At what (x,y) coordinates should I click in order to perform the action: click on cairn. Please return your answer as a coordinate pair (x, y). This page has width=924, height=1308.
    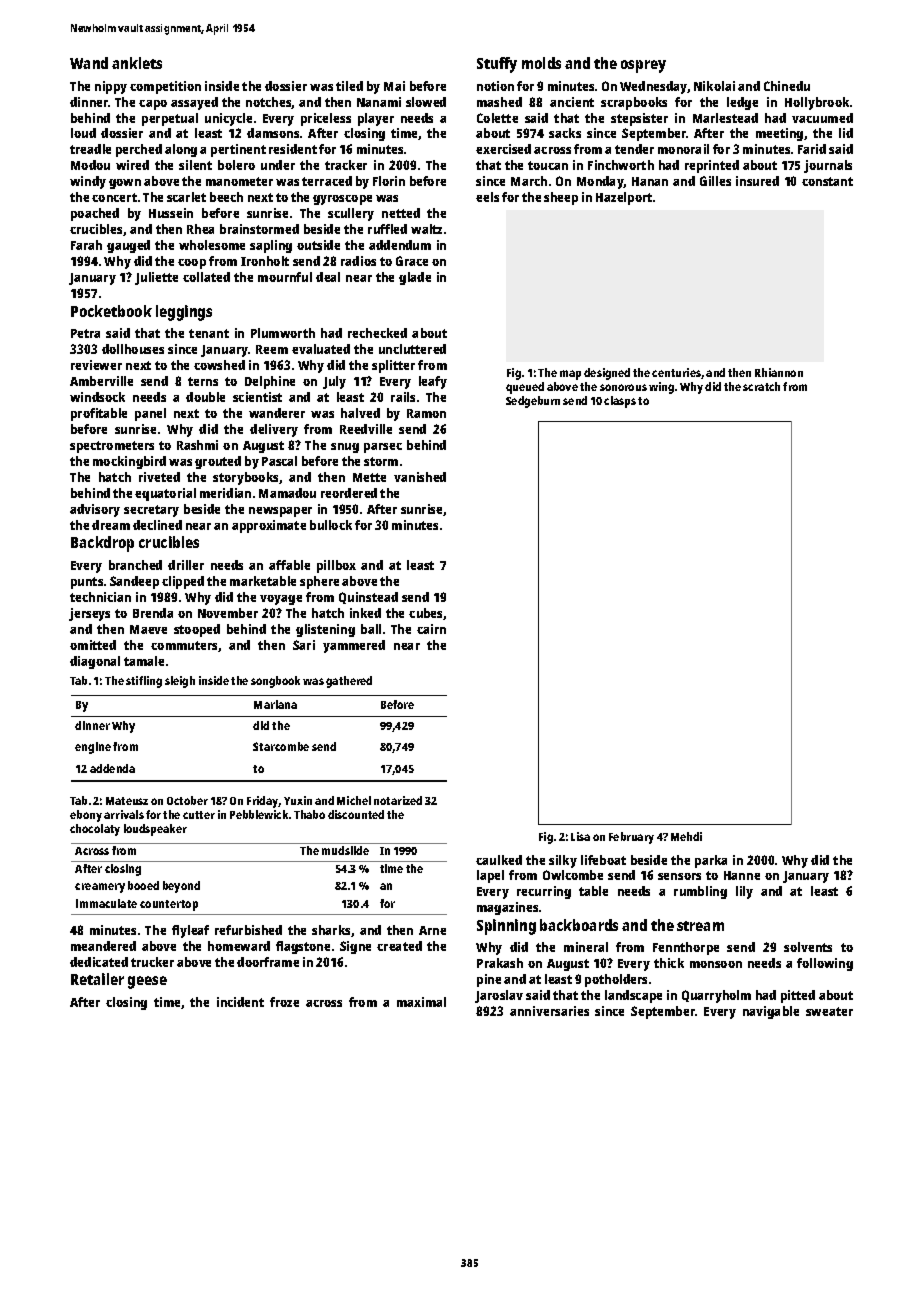
    Looking at the image, I should click on (431, 629).
